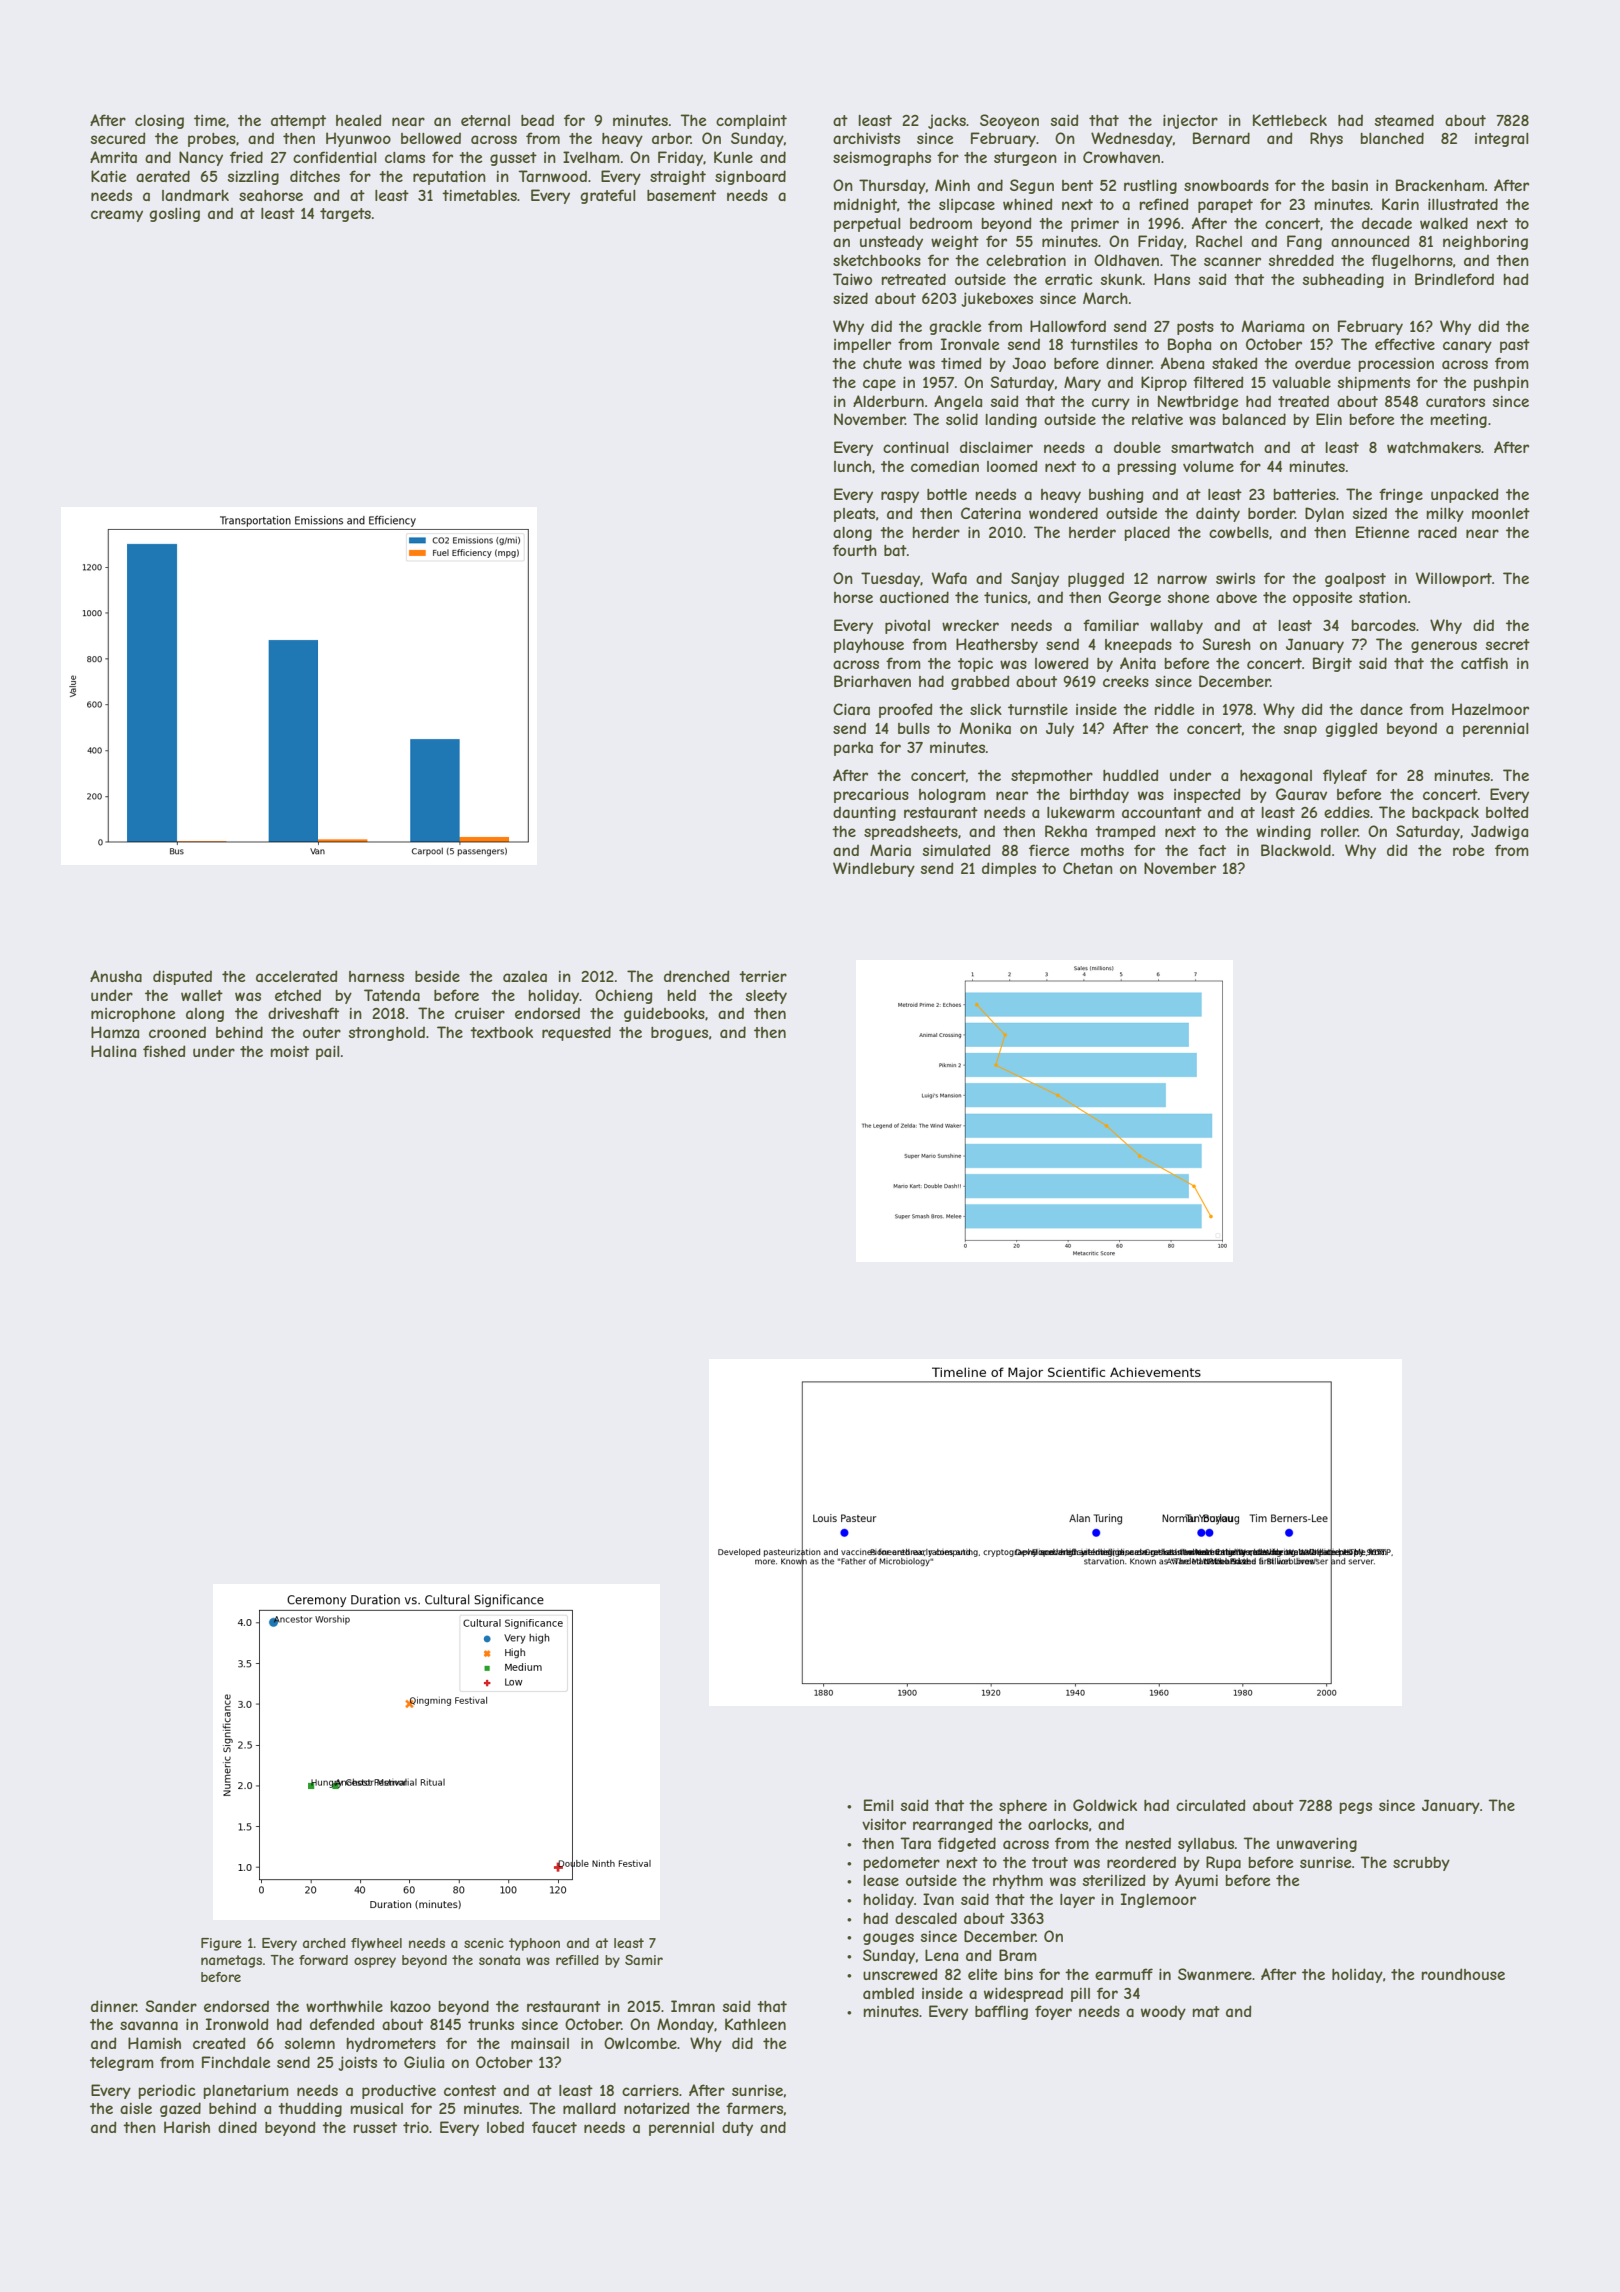 This screenshot has width=1620, height=2292. Describe the element at coordinates (324, 1943) in the screenshot. I see `arched` at that location.
